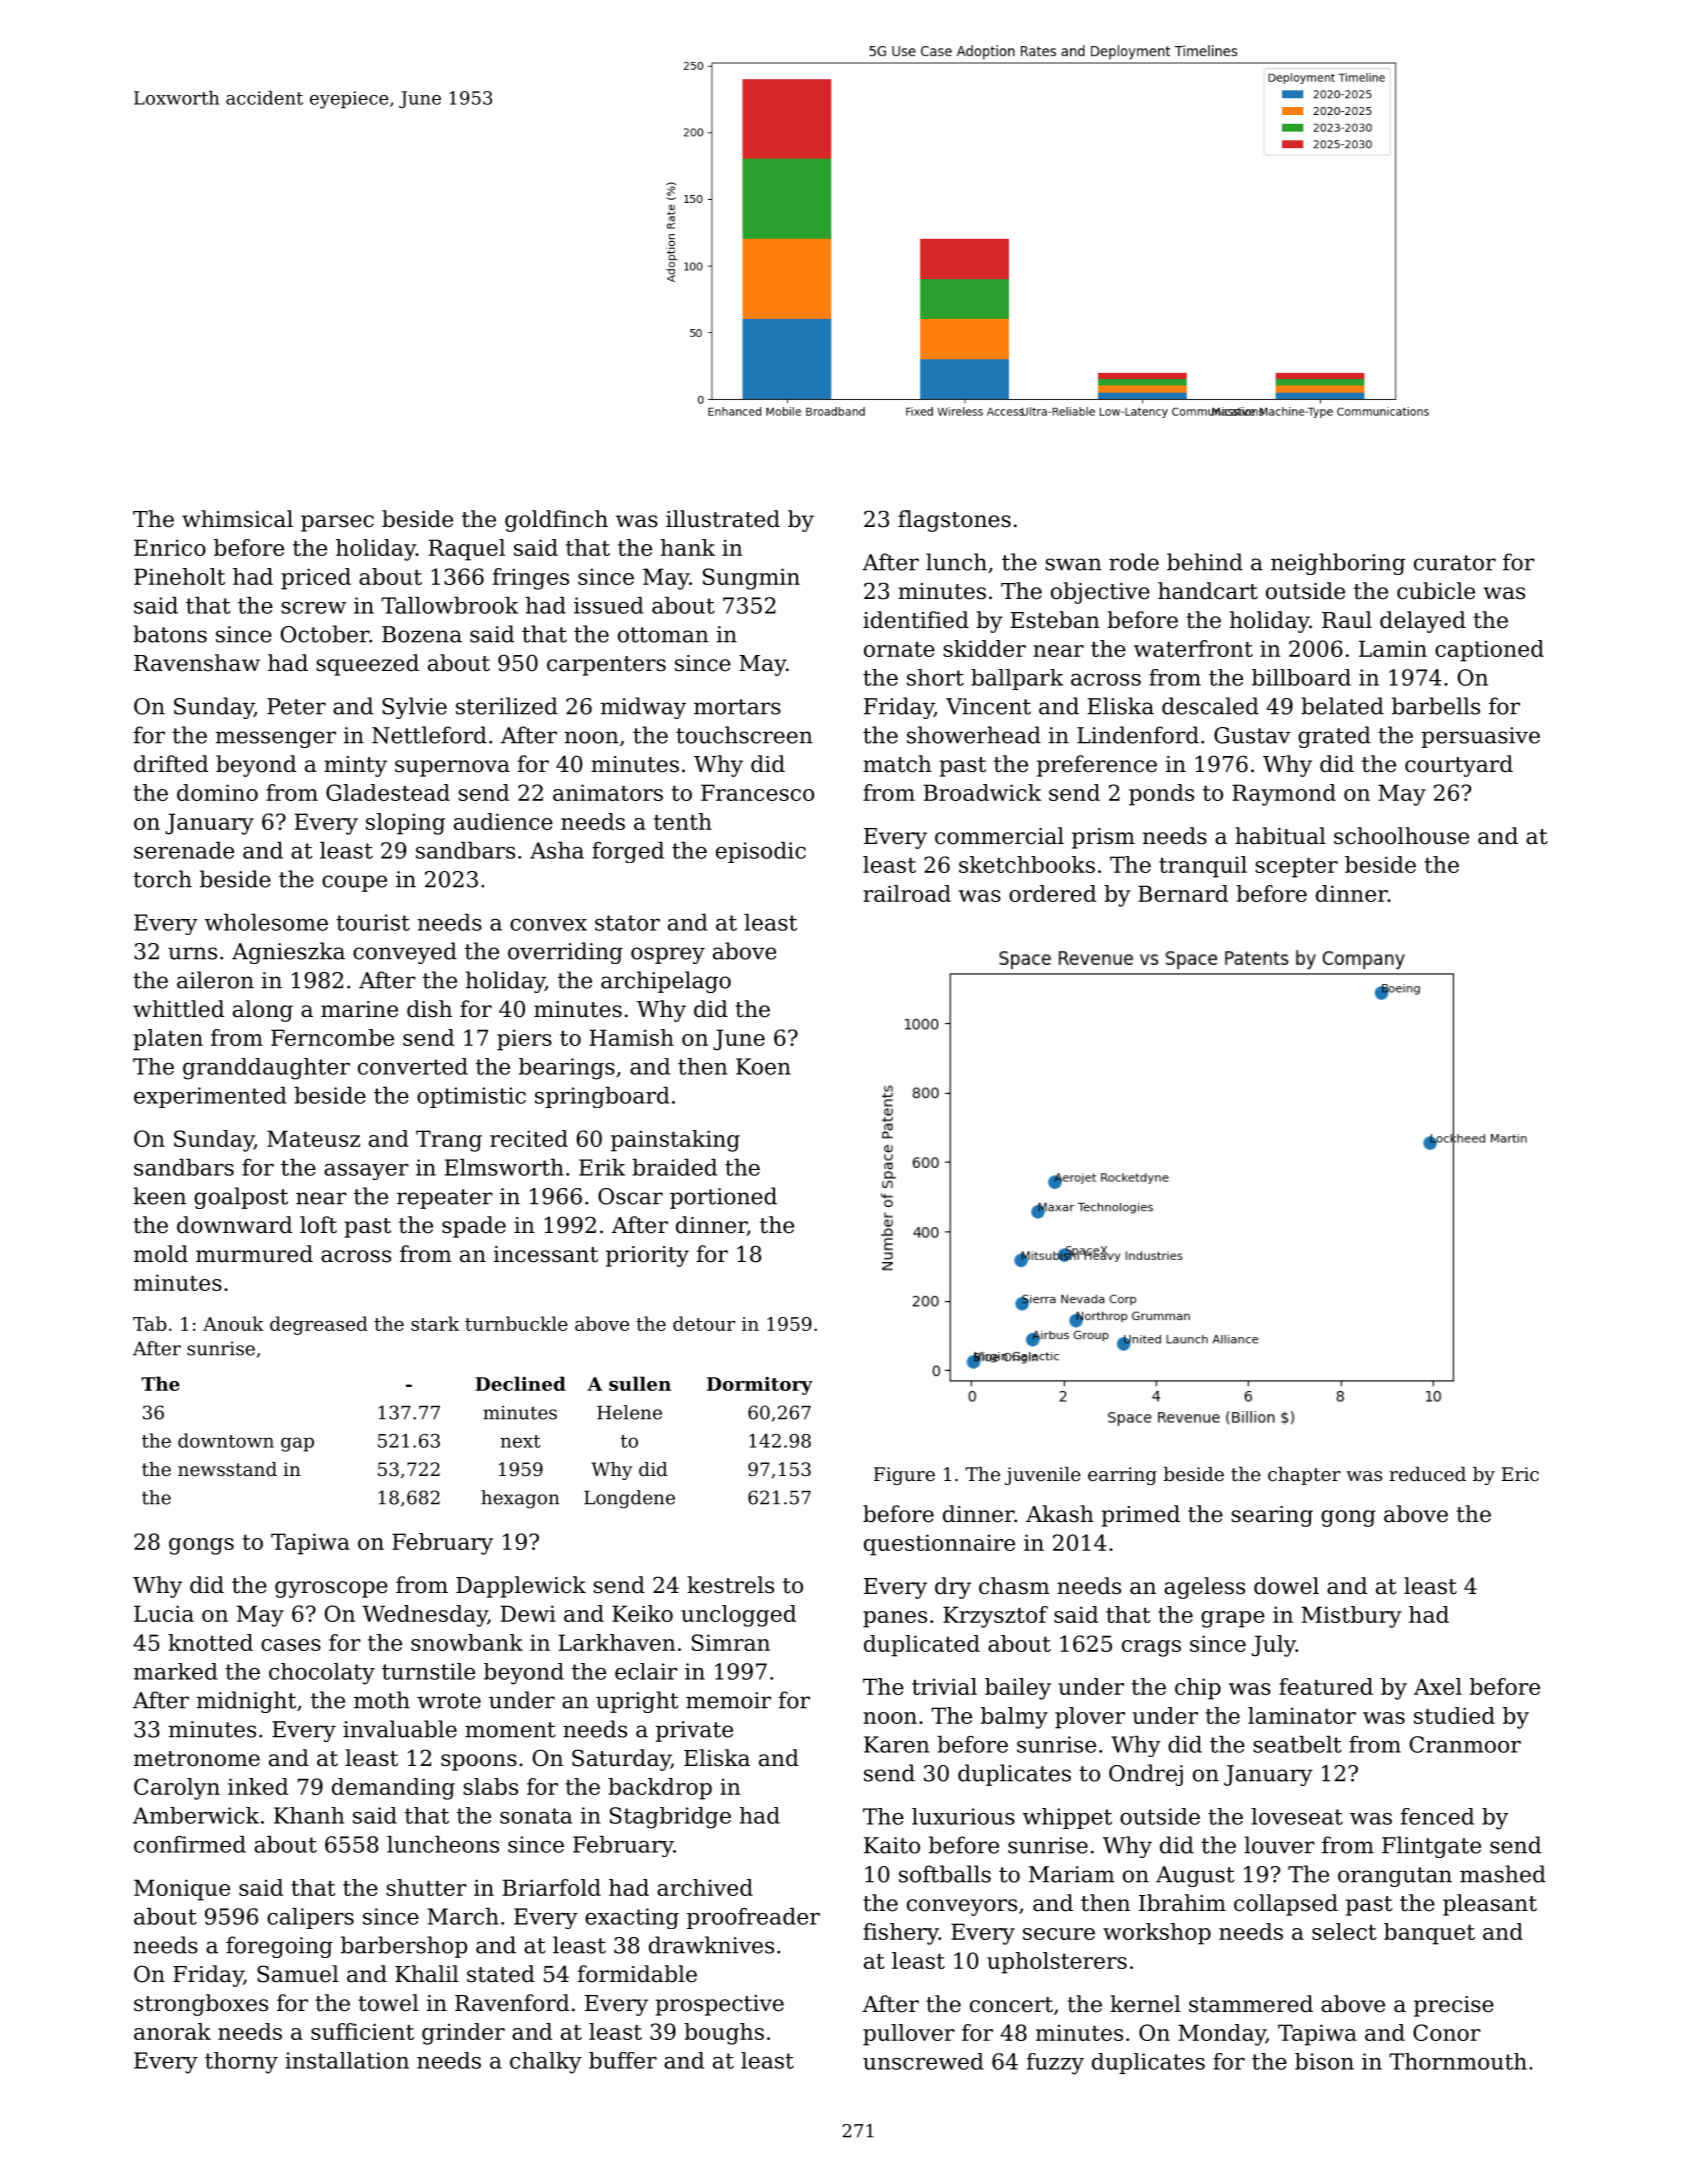 The width and height of the screenshot is (1683, 2178). Describe the element at coordinates (763, 1066) in the screenshot. I see `Koen` at that location.
